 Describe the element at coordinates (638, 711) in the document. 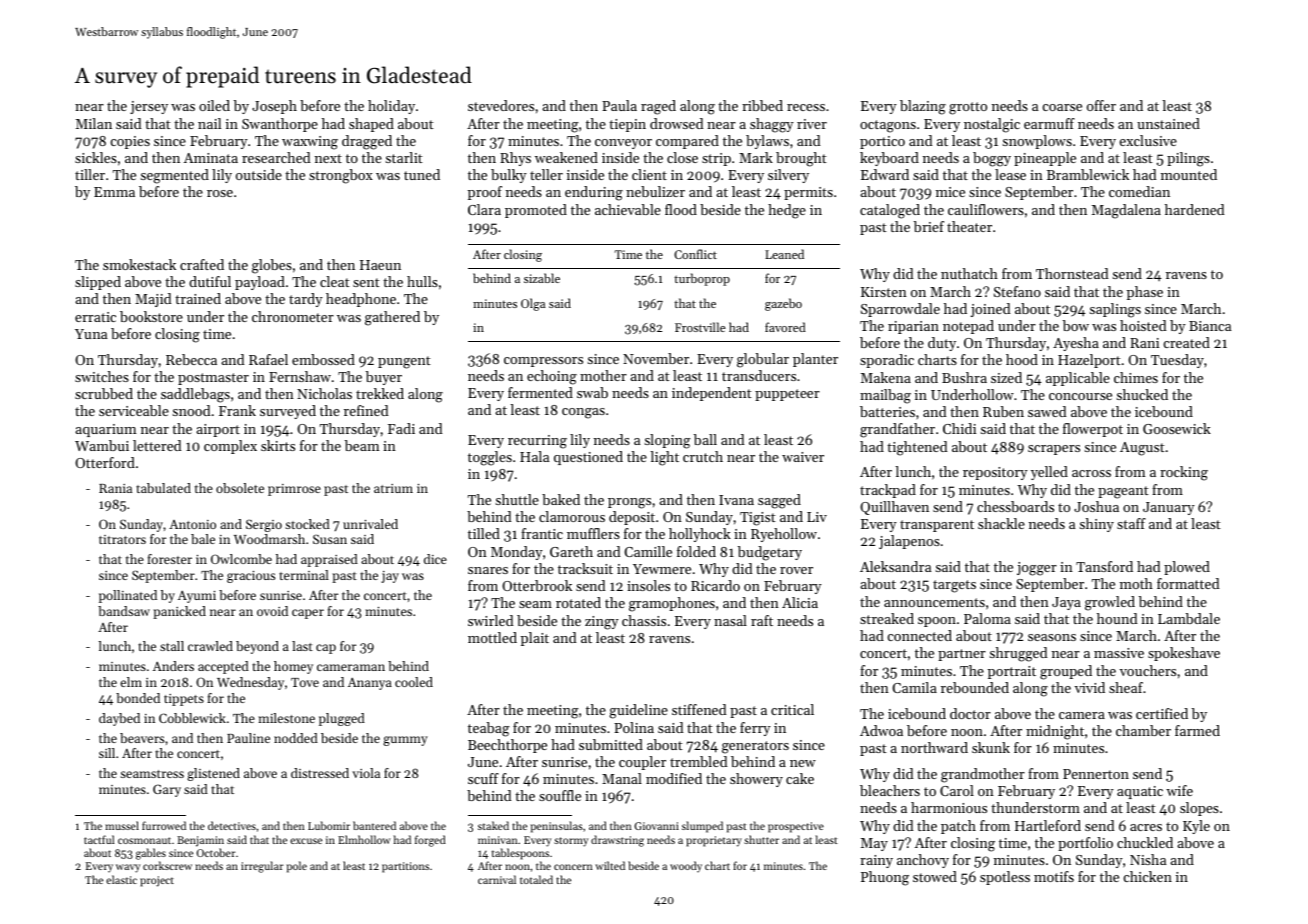

I see `guideline` at that location.
